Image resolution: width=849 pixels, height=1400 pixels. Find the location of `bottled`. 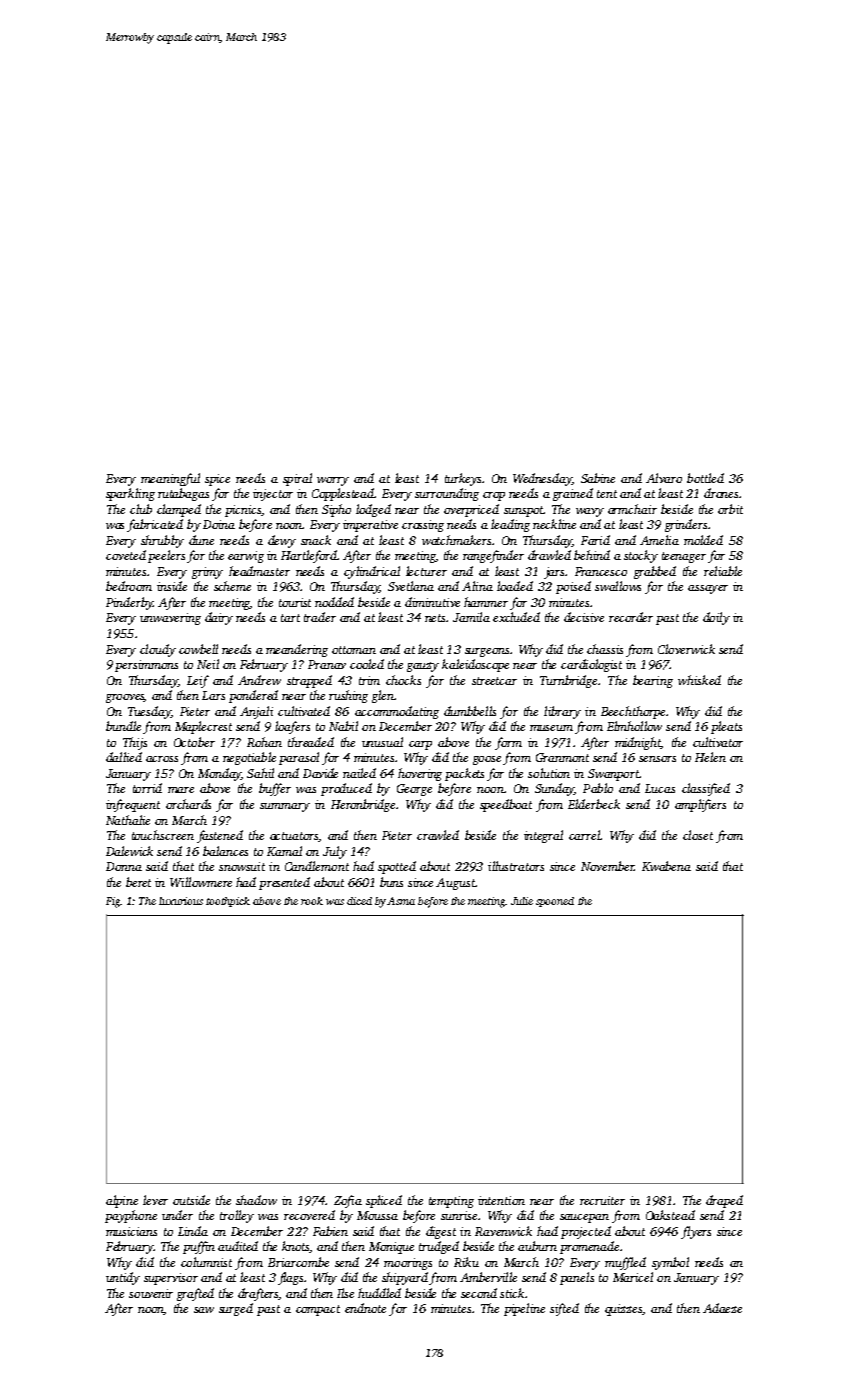

bottled is located at coordinates (705, 478).
